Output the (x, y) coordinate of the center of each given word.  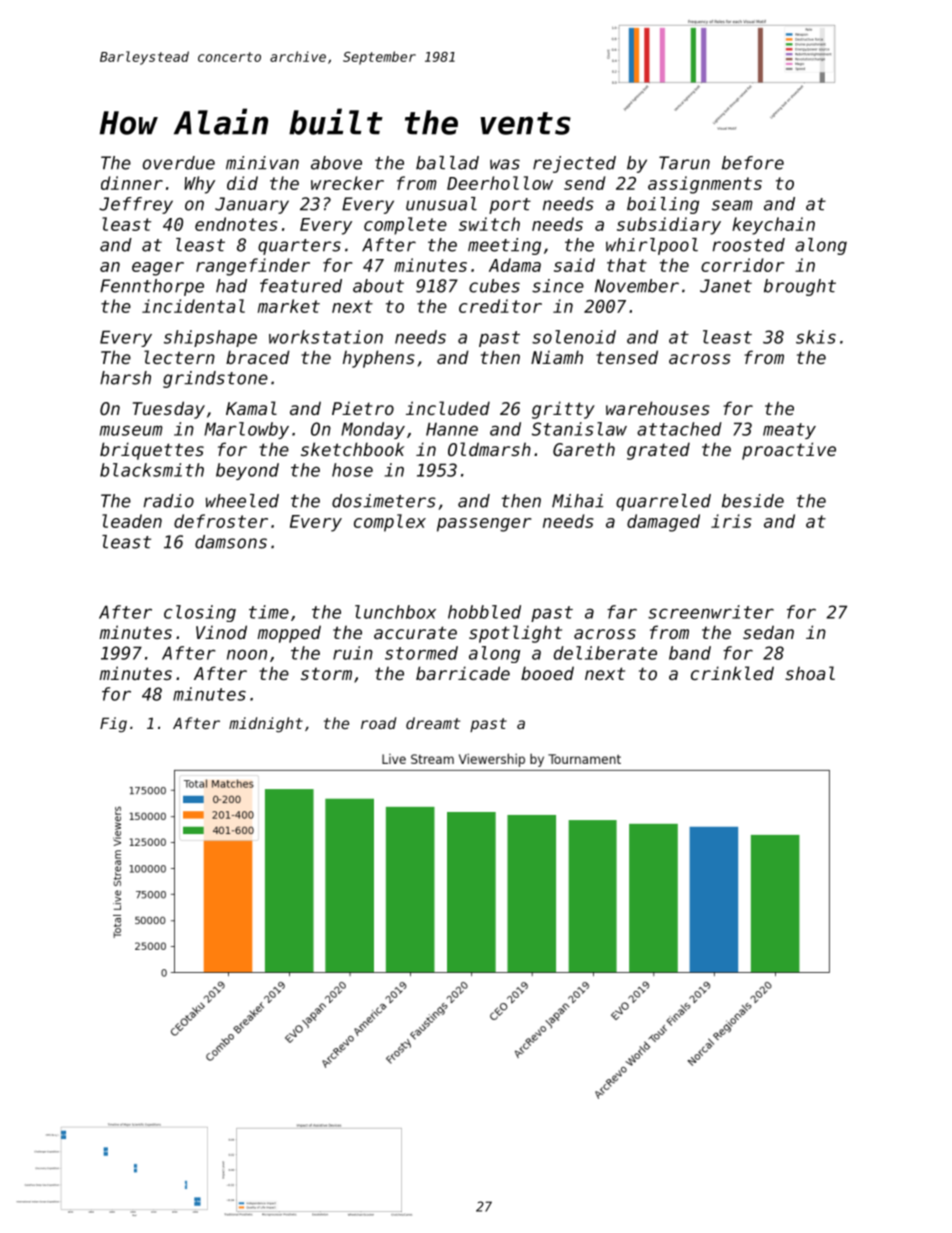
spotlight (515, 634)
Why (200, 185)
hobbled (484, 612)
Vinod (221, 632)
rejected (574, 164)
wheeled (242, 501)
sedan (768, 632)
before (753, 163)
